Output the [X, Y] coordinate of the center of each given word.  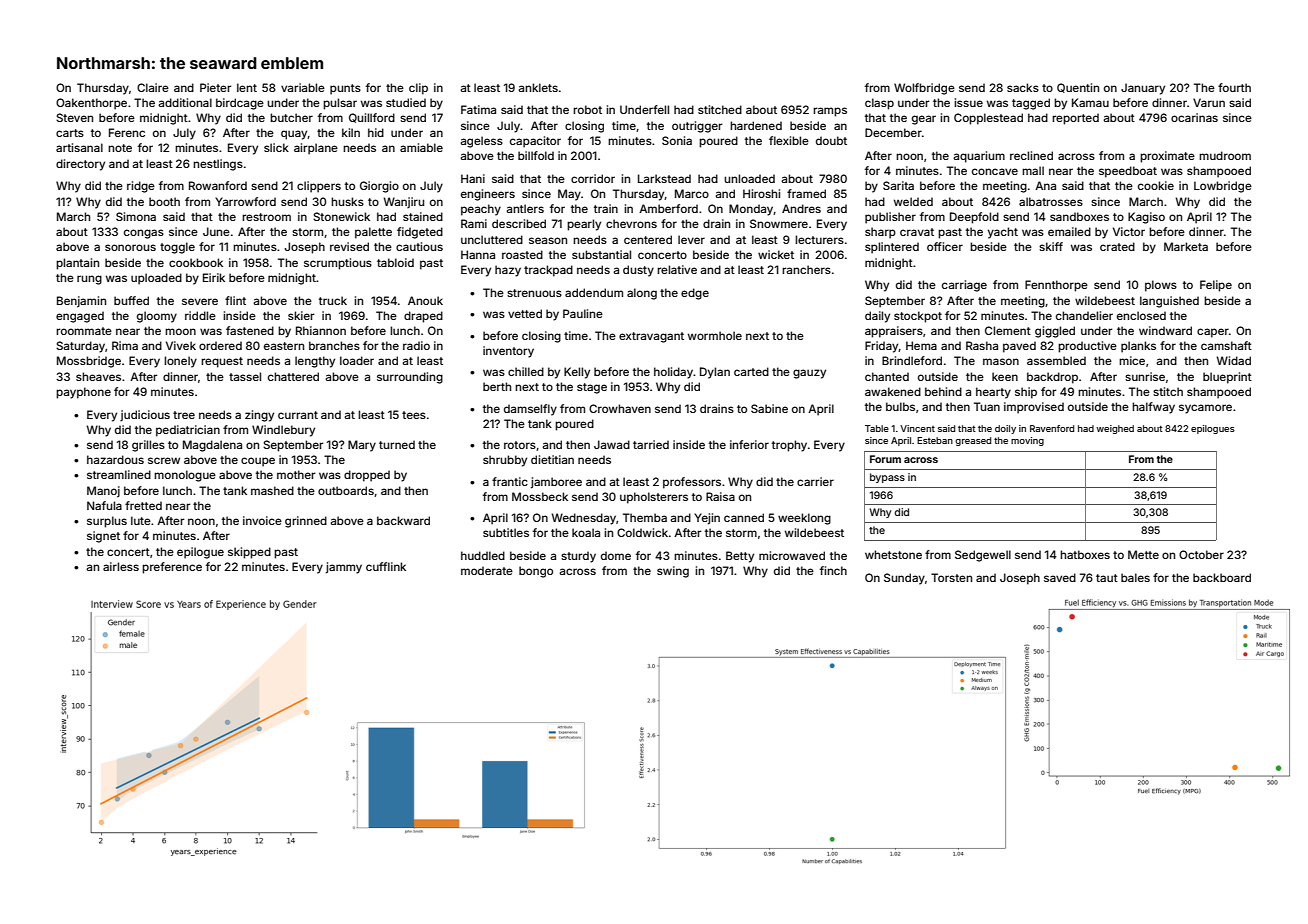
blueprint [1227, 378]
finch [833, 570]
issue [968, 102]
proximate [1167, 157]
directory [80, 165]
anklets [538, 87]
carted [751, 371]
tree [184, 415]
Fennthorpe [1056, 286]
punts [345, 89]
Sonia [677, 140]
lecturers [819, 239]
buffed [131, 300]
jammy [344, 568]
